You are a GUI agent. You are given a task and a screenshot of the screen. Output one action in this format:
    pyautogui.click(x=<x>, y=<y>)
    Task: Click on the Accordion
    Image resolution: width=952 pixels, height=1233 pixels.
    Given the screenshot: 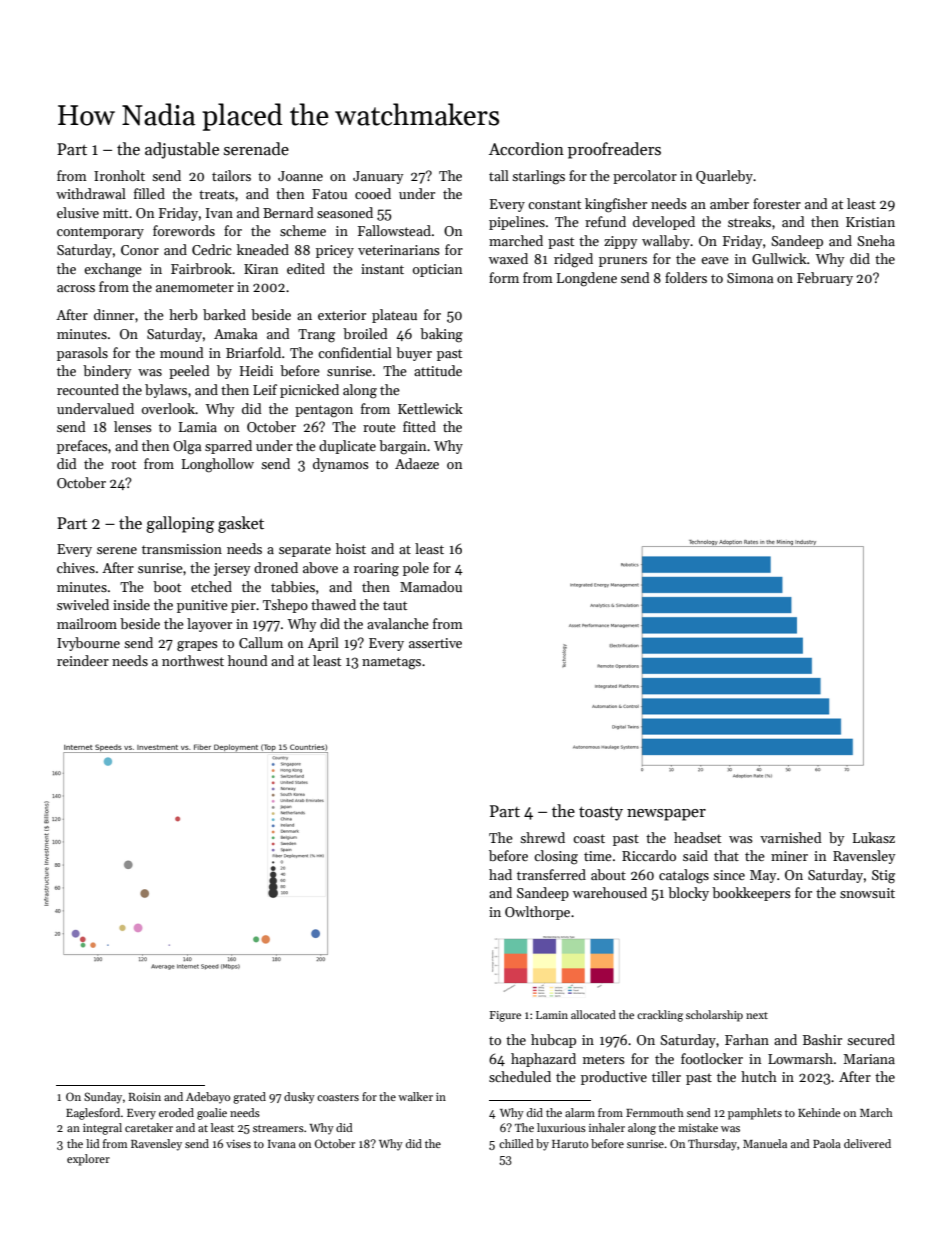 What is the action you would take?
    pyautogui.click(x=526, y=149)
